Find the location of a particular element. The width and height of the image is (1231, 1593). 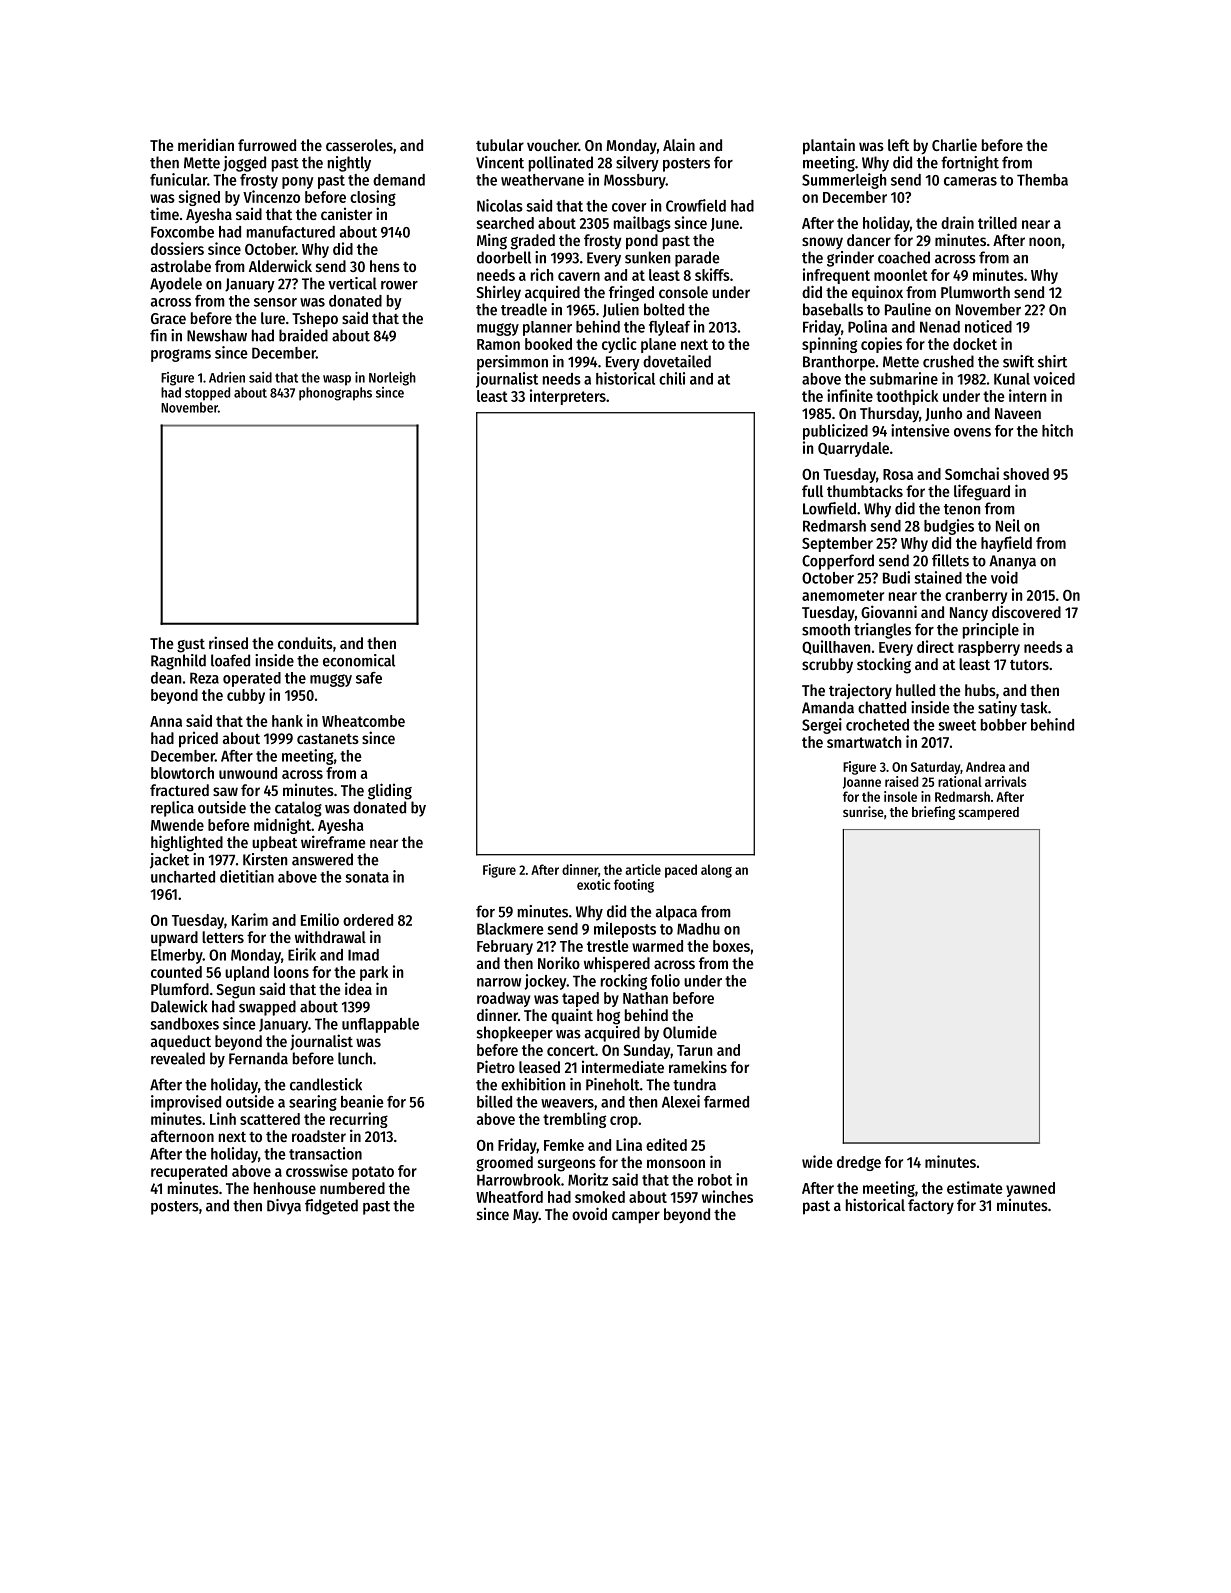

Themba is located at coordinates (1042, 180).
